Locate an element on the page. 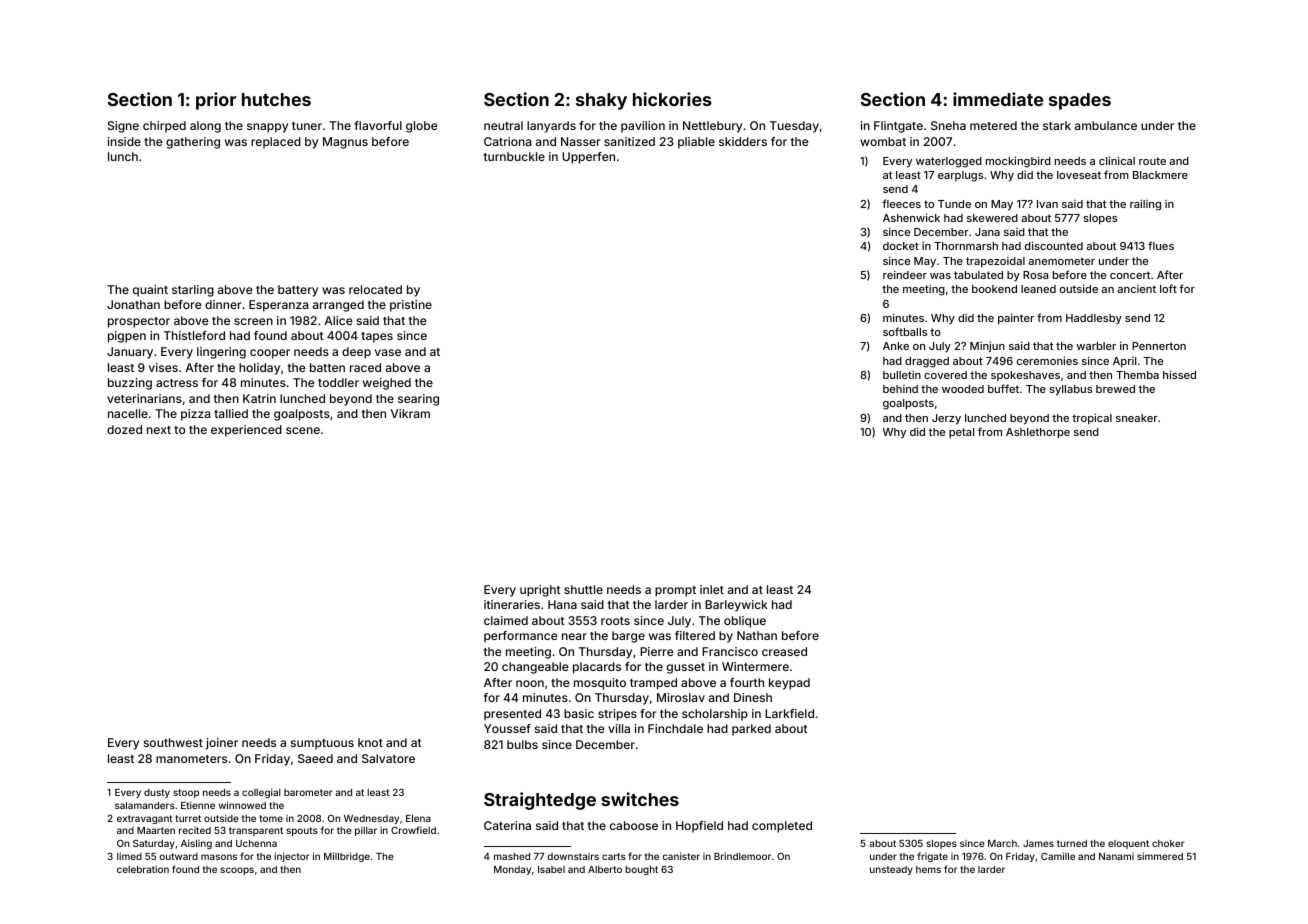  bulbs is located at coordinates (522, 744).
